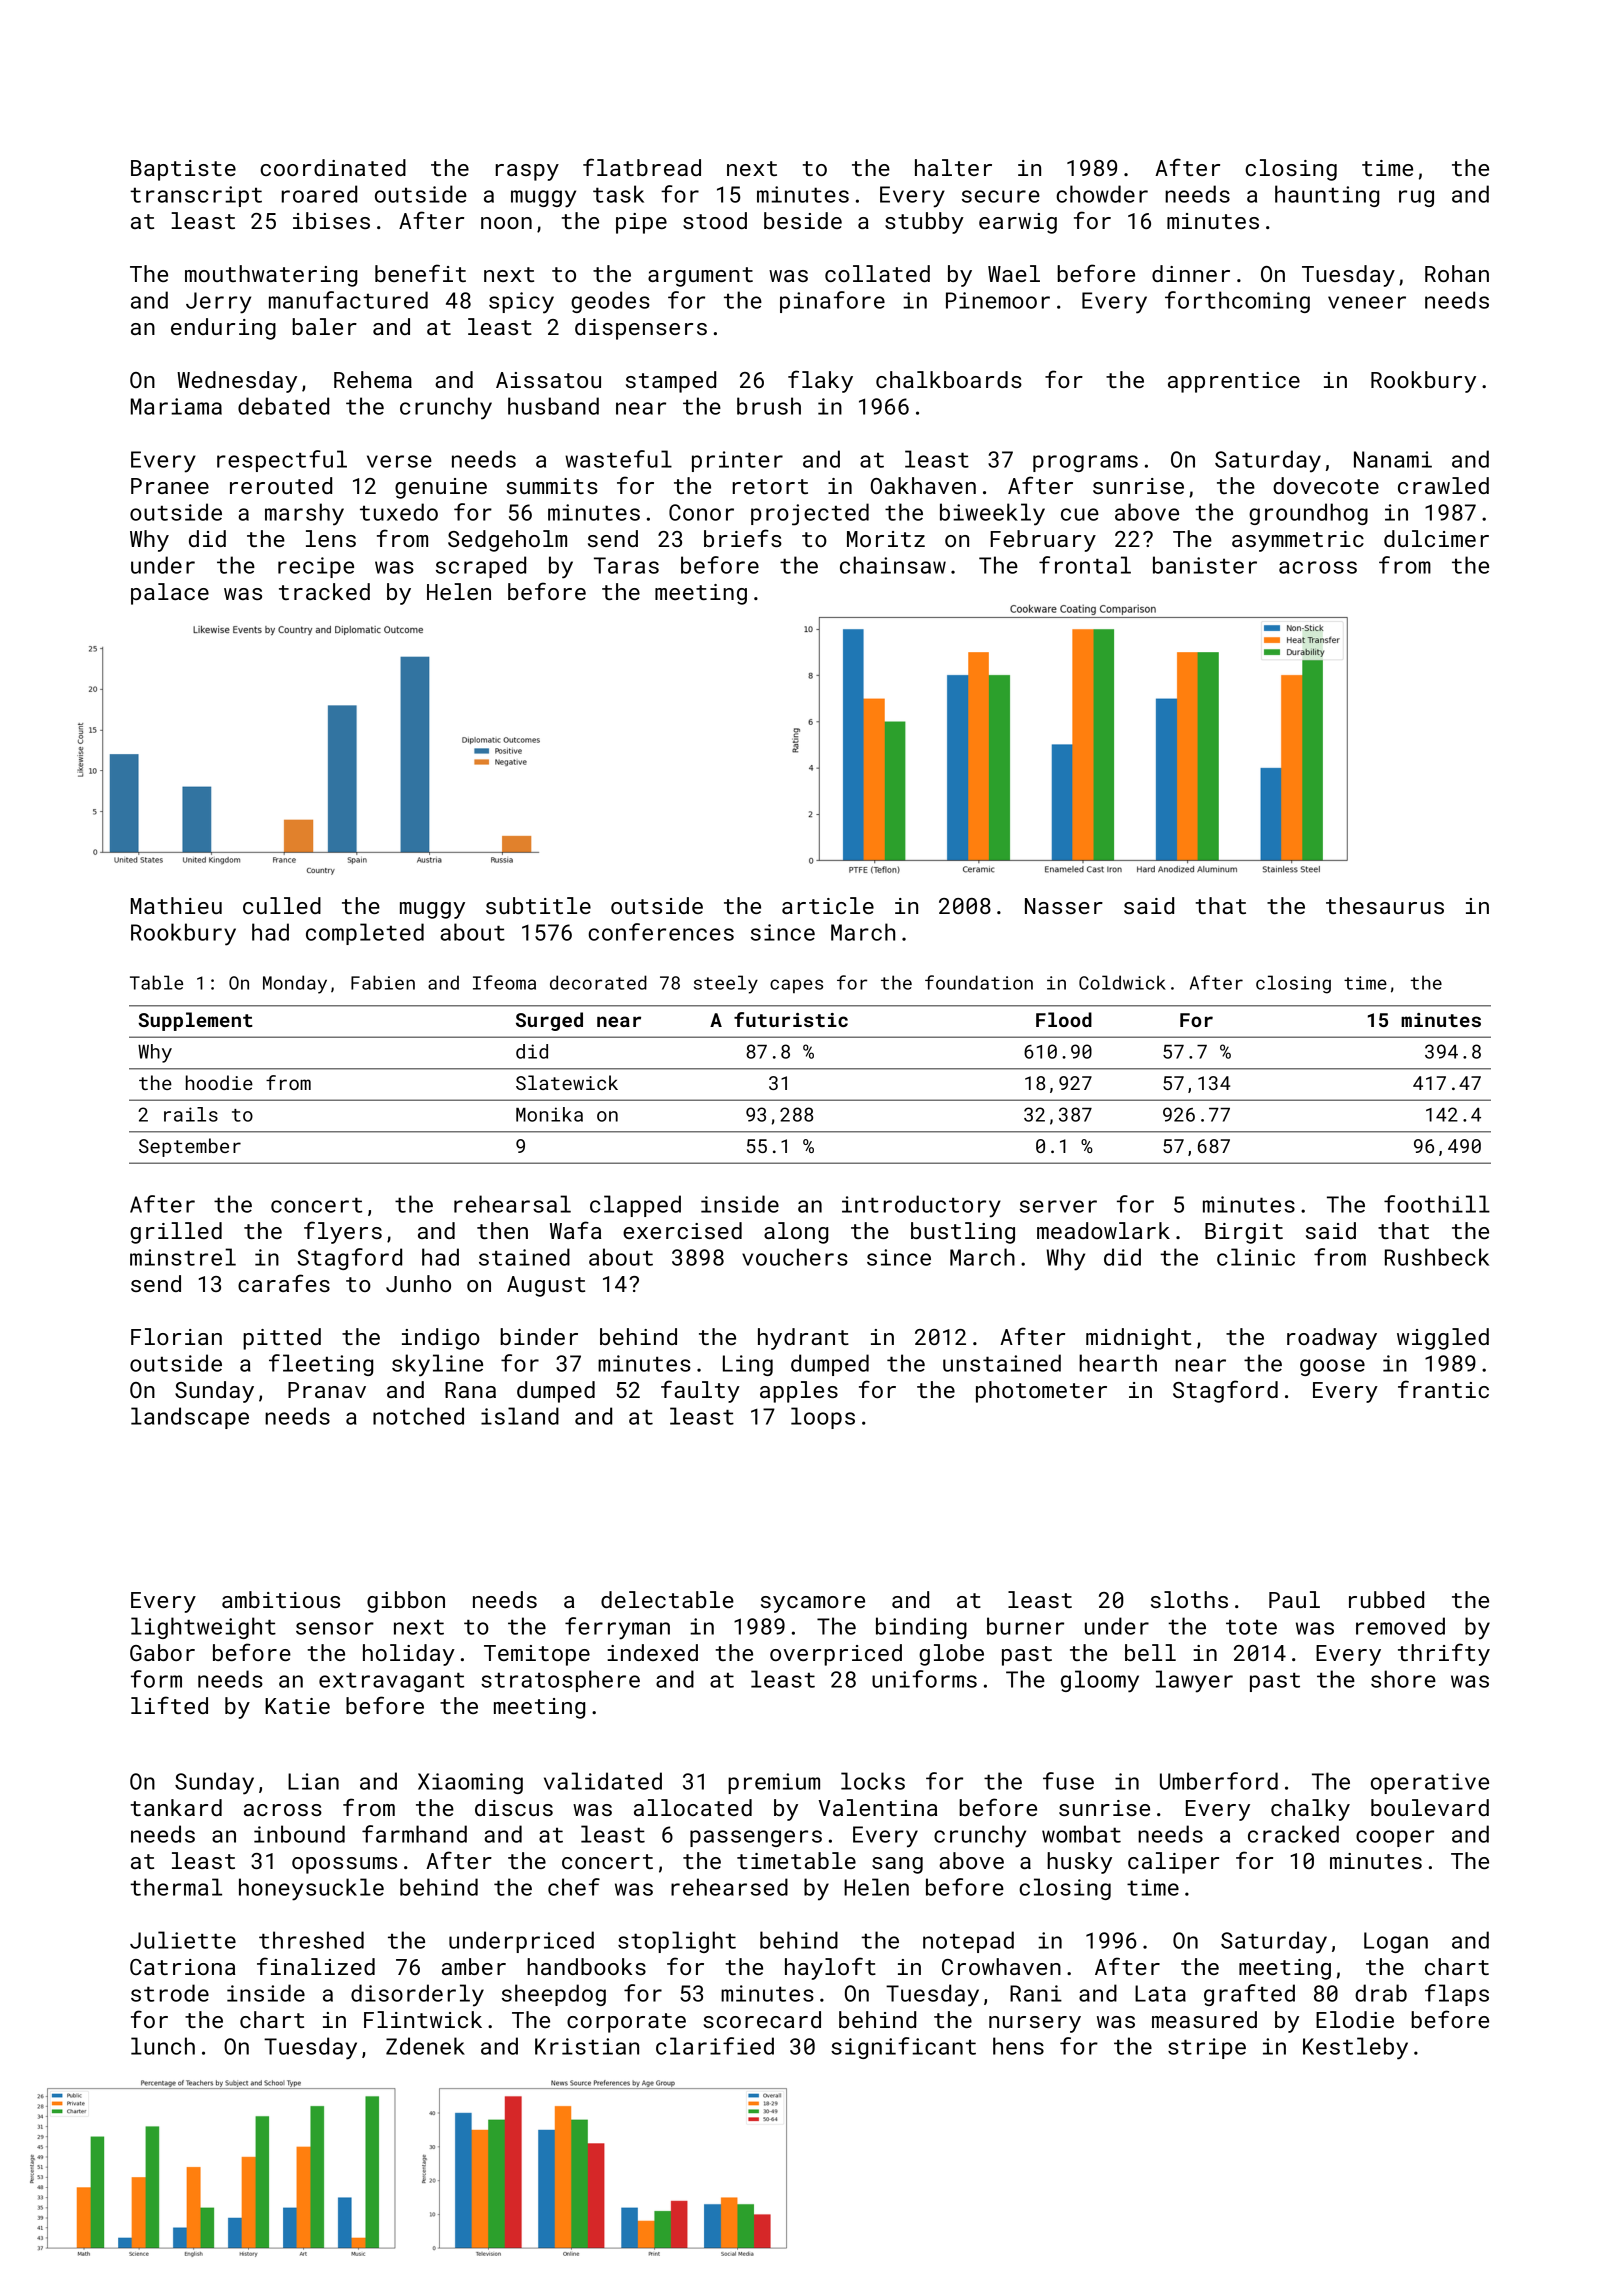 The image size is (1620, 2292). I want to click on Birgit, so click(1244, 1233).
